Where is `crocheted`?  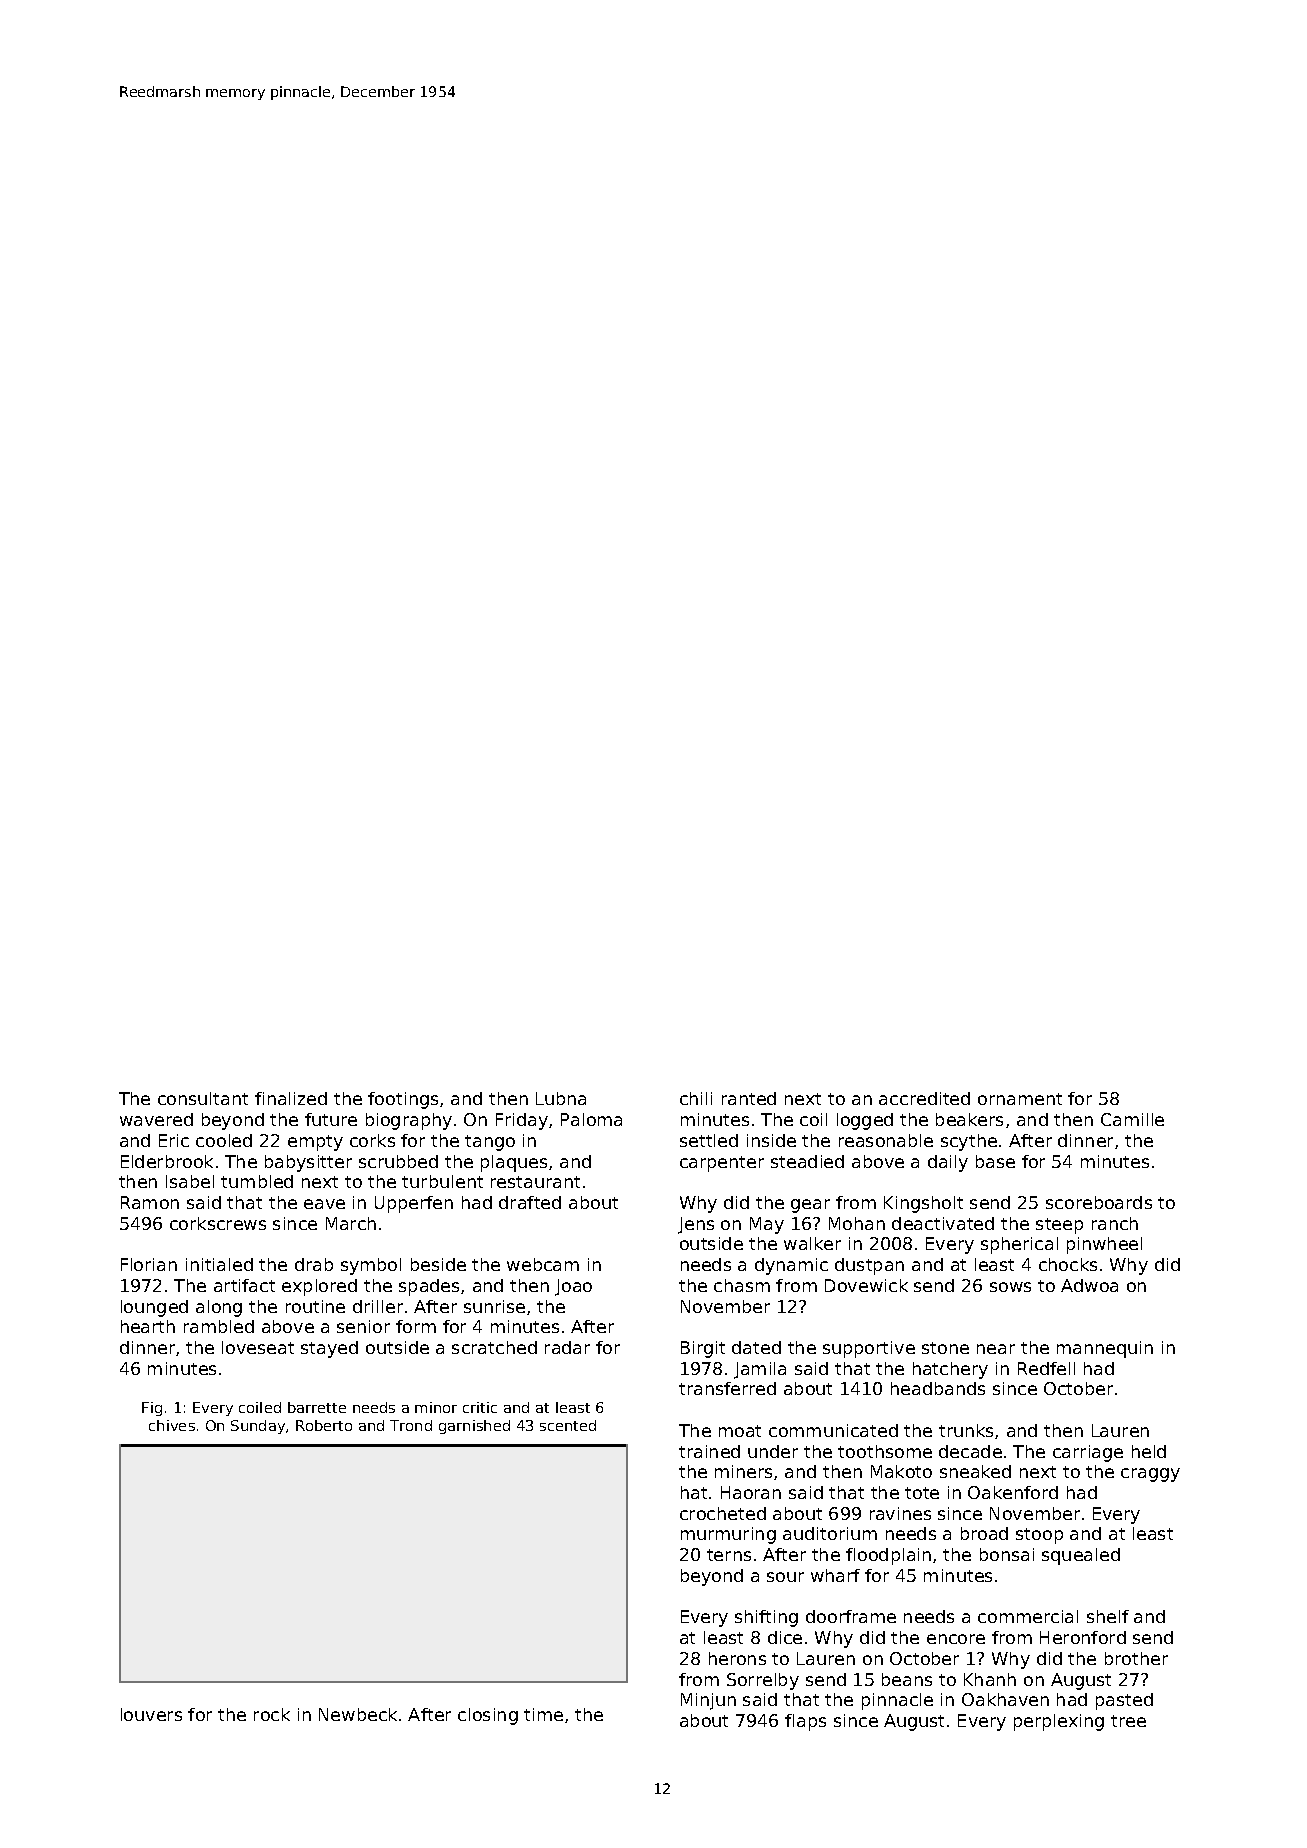
crocheted is located at coordinates (723, 1513).
